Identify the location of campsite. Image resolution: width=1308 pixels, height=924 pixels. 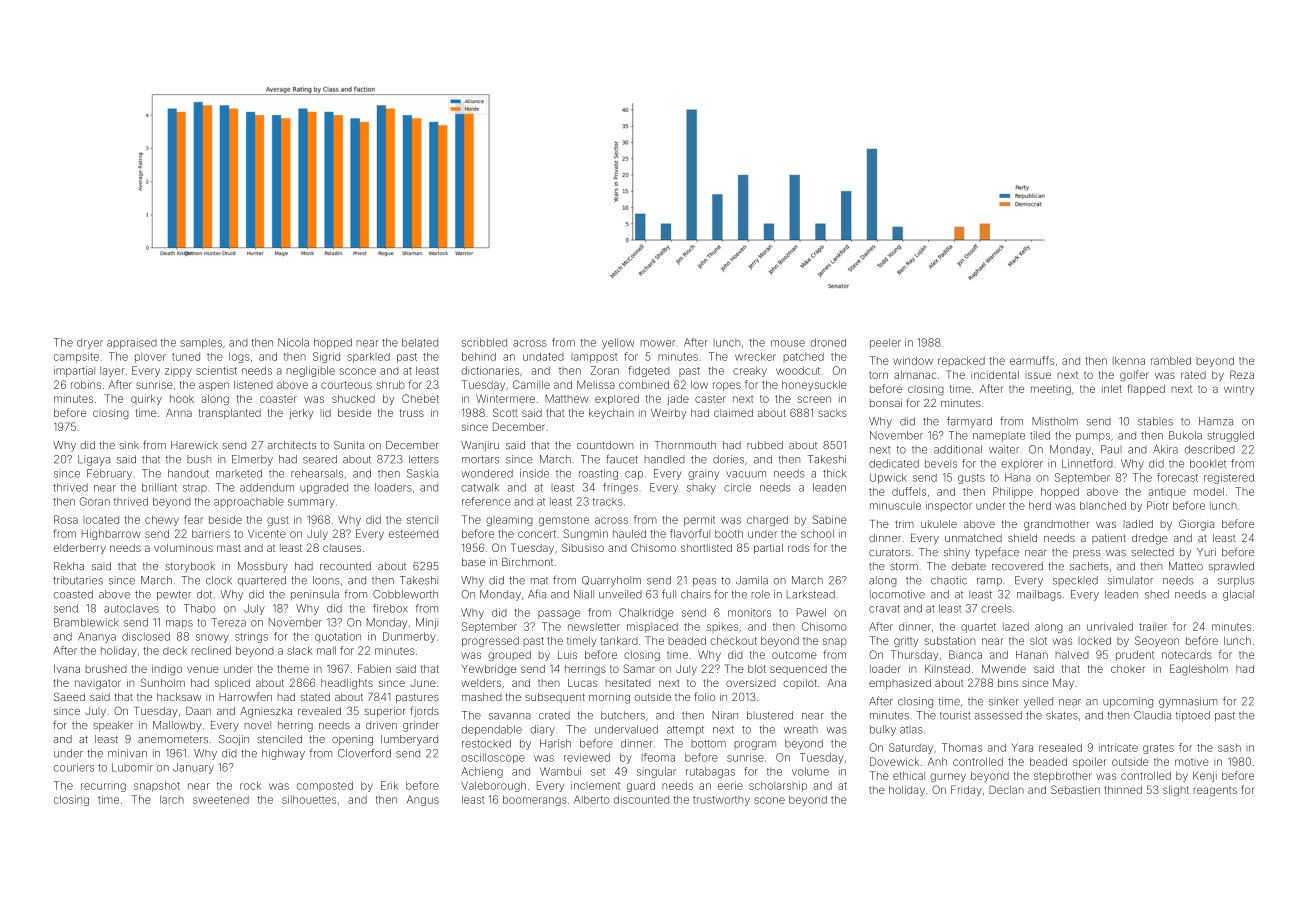
(76, 357).
